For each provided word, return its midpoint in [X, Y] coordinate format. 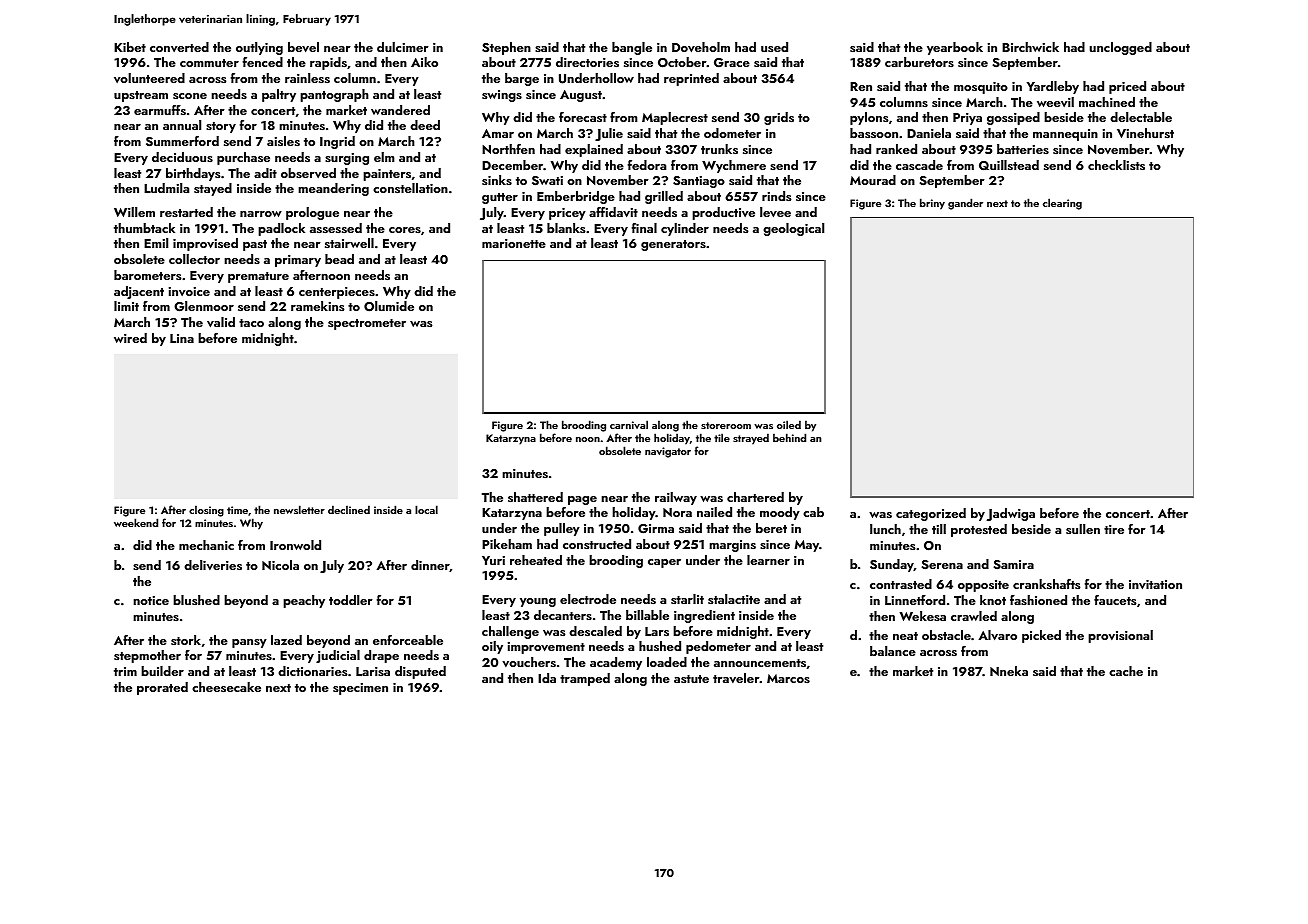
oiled [789, 424]
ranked [896, 149]
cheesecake [226, 687]
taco [251, 323]
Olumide [389, 306]
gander [965, 204]
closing [206, 511]
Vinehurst [1145, 133]
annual [182, 125]
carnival [629, 424]
